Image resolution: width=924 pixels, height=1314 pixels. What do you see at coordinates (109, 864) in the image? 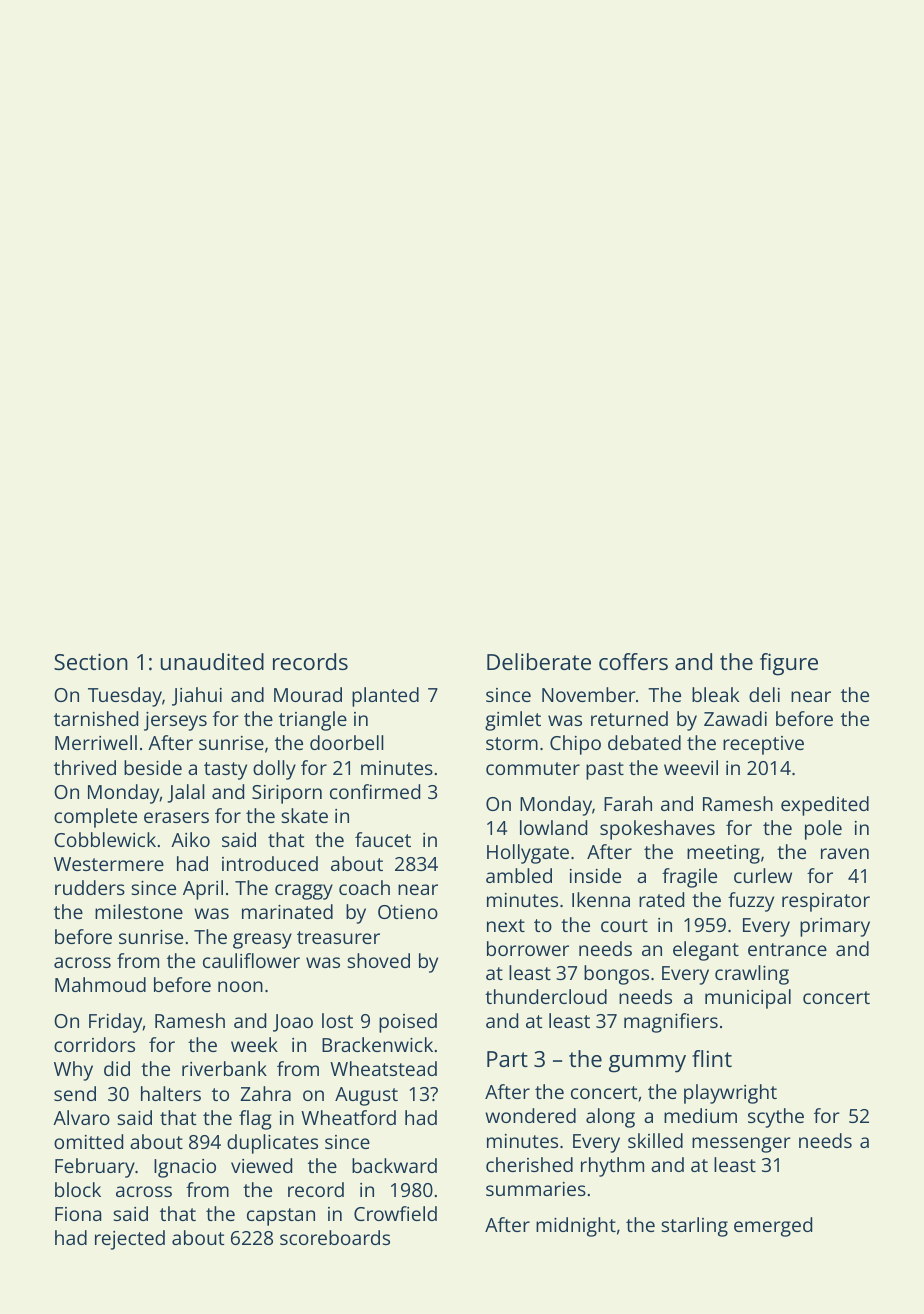
I see `Westermere` at bounding box center [109, 864].
